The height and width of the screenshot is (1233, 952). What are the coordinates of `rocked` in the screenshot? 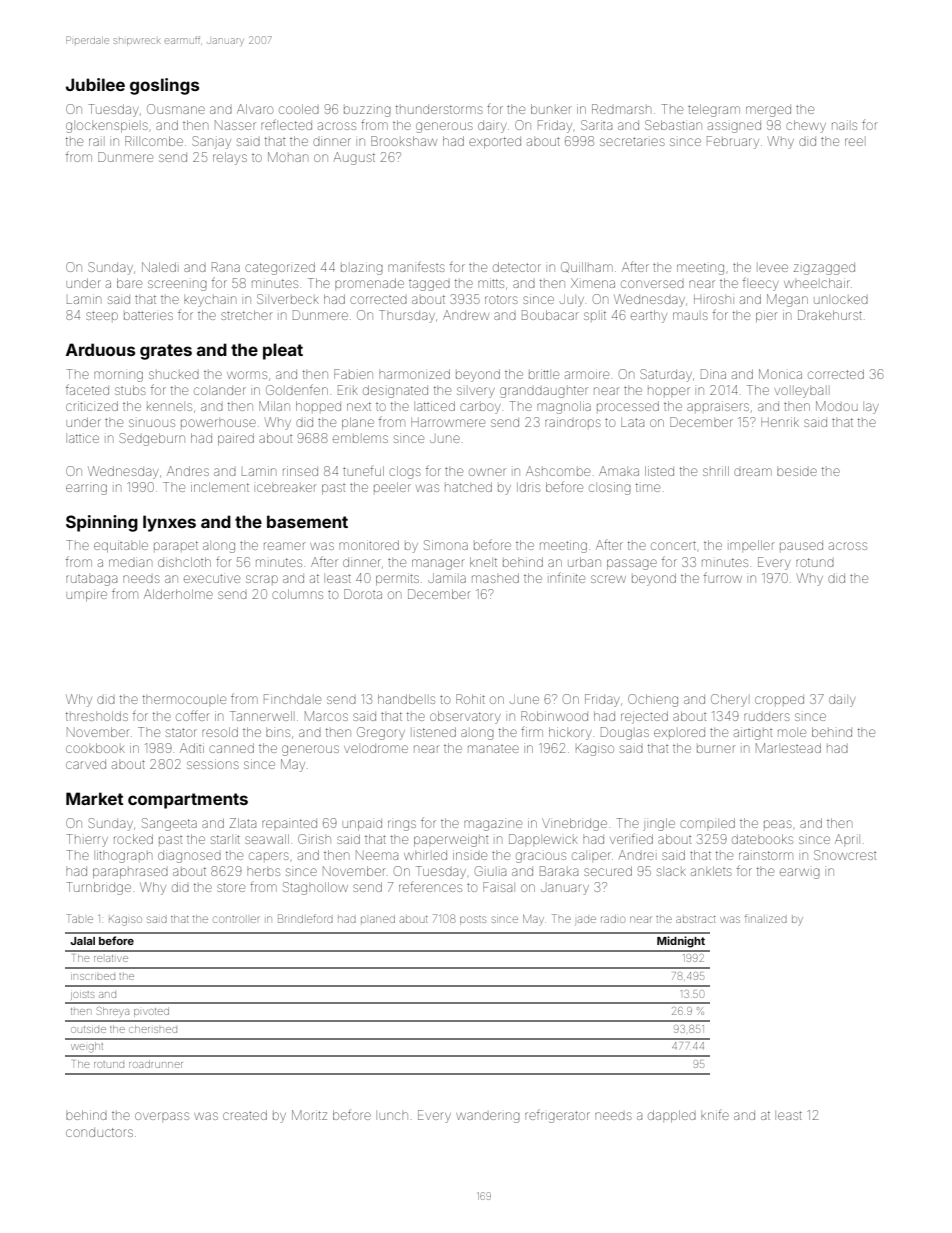 It's located at (133, 839).
